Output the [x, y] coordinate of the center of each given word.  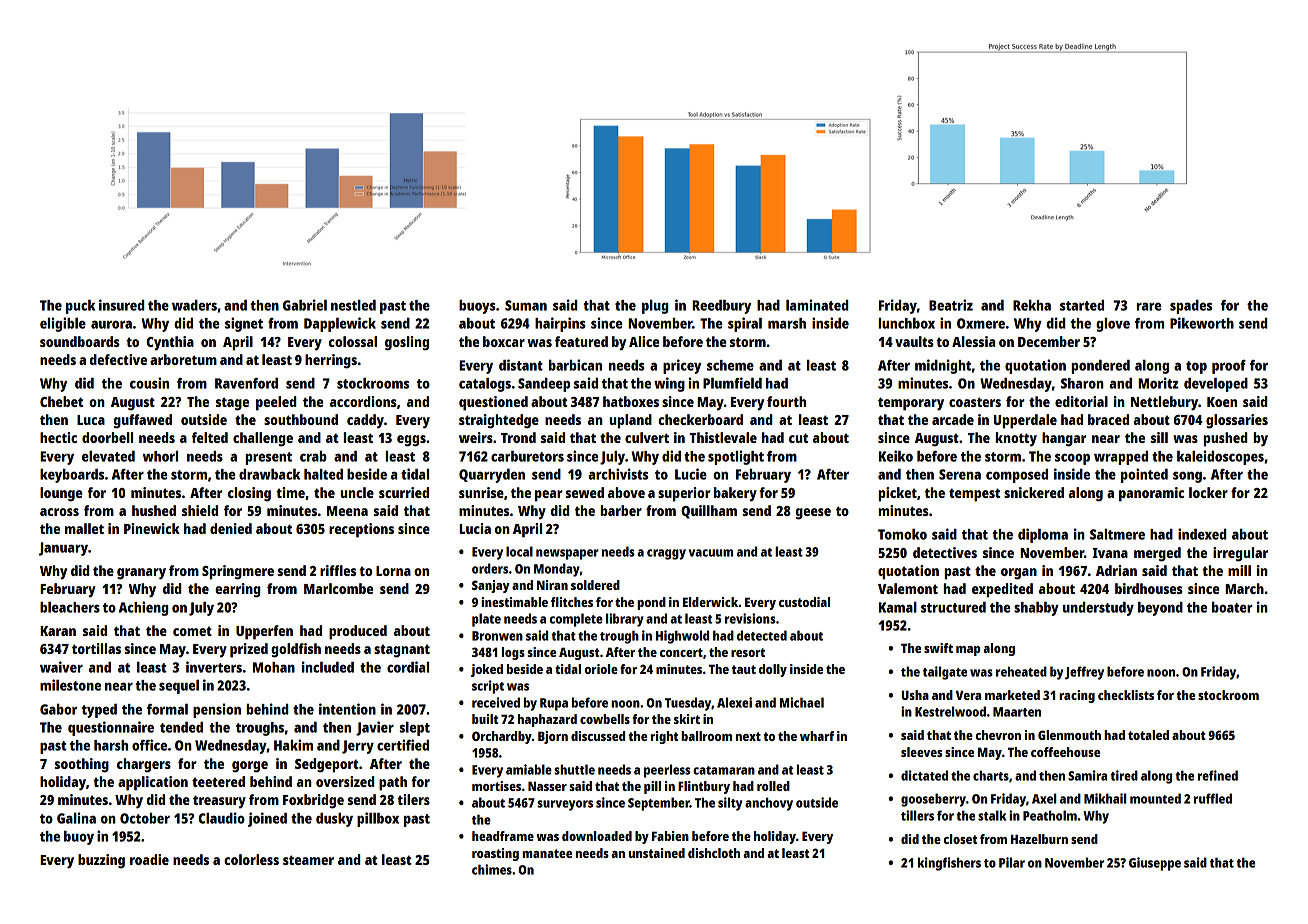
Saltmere [1117, 534]
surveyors [565, 805]
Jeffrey [1084, 673]
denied [231, 528]
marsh [787, 323]
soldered [595, 585]
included [328, 667]
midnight [943, 366]
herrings [331, 361]
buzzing [101, 861]
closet [960, 839]
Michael [802, 702]
